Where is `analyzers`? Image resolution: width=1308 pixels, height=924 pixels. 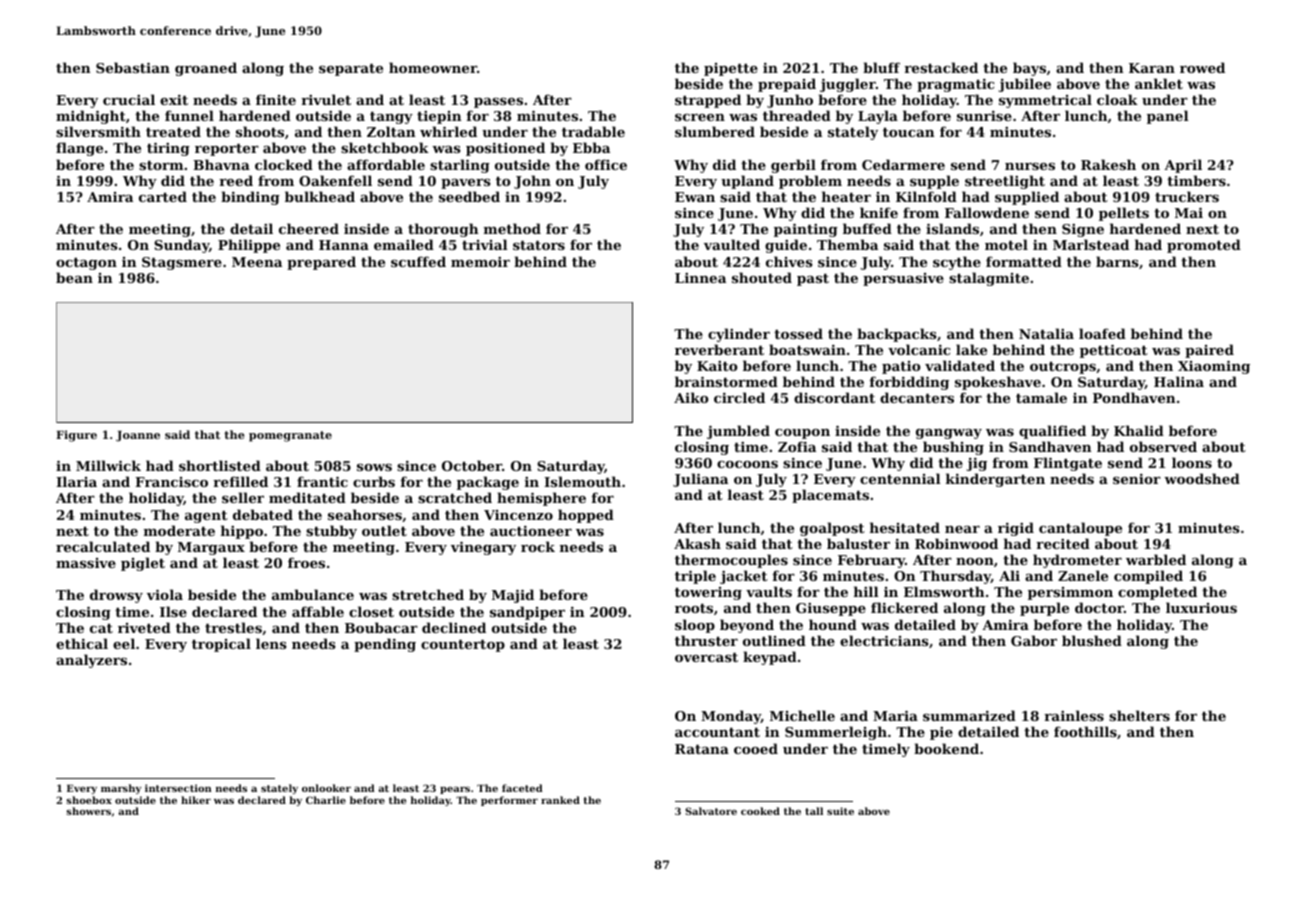 analyzers is located at coordinates (91, 661).
